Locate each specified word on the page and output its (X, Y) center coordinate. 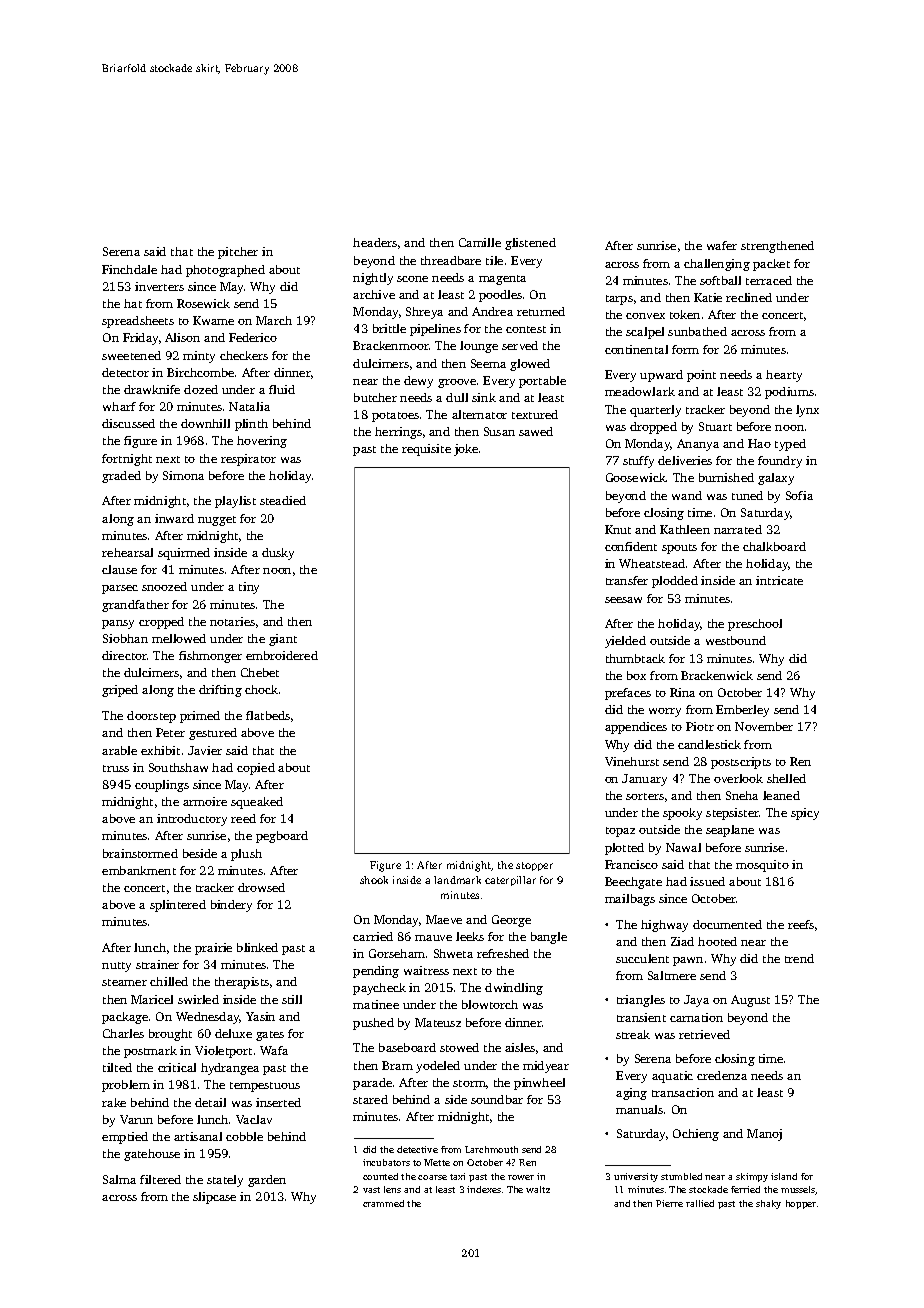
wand (687, 495)
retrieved (704, 1034)
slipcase (214, 1198)
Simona (183, 475)
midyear (546, 1067)
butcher (375, 397)
